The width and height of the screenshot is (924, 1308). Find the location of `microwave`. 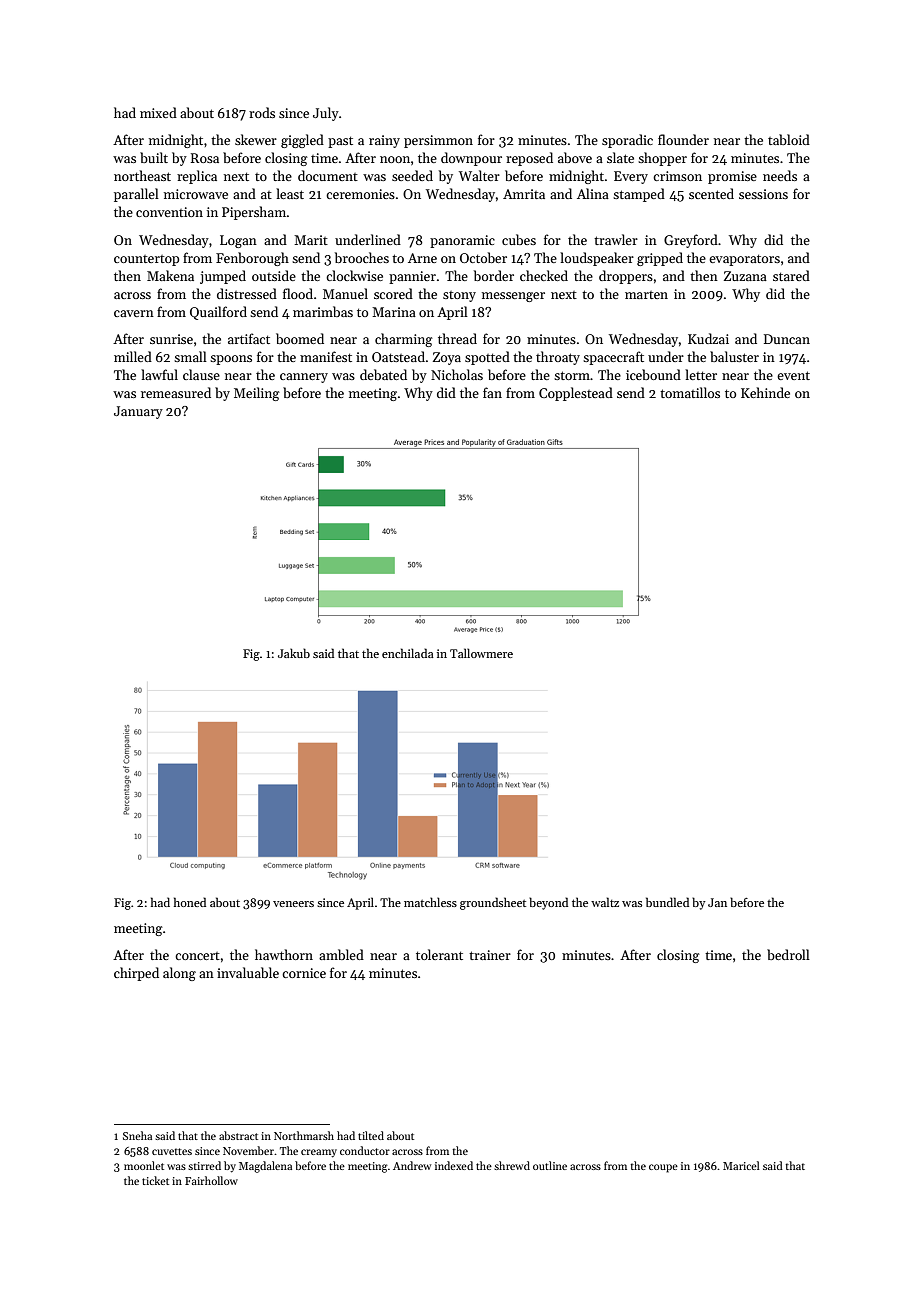

microwave is located at coordinates (196, 194).
